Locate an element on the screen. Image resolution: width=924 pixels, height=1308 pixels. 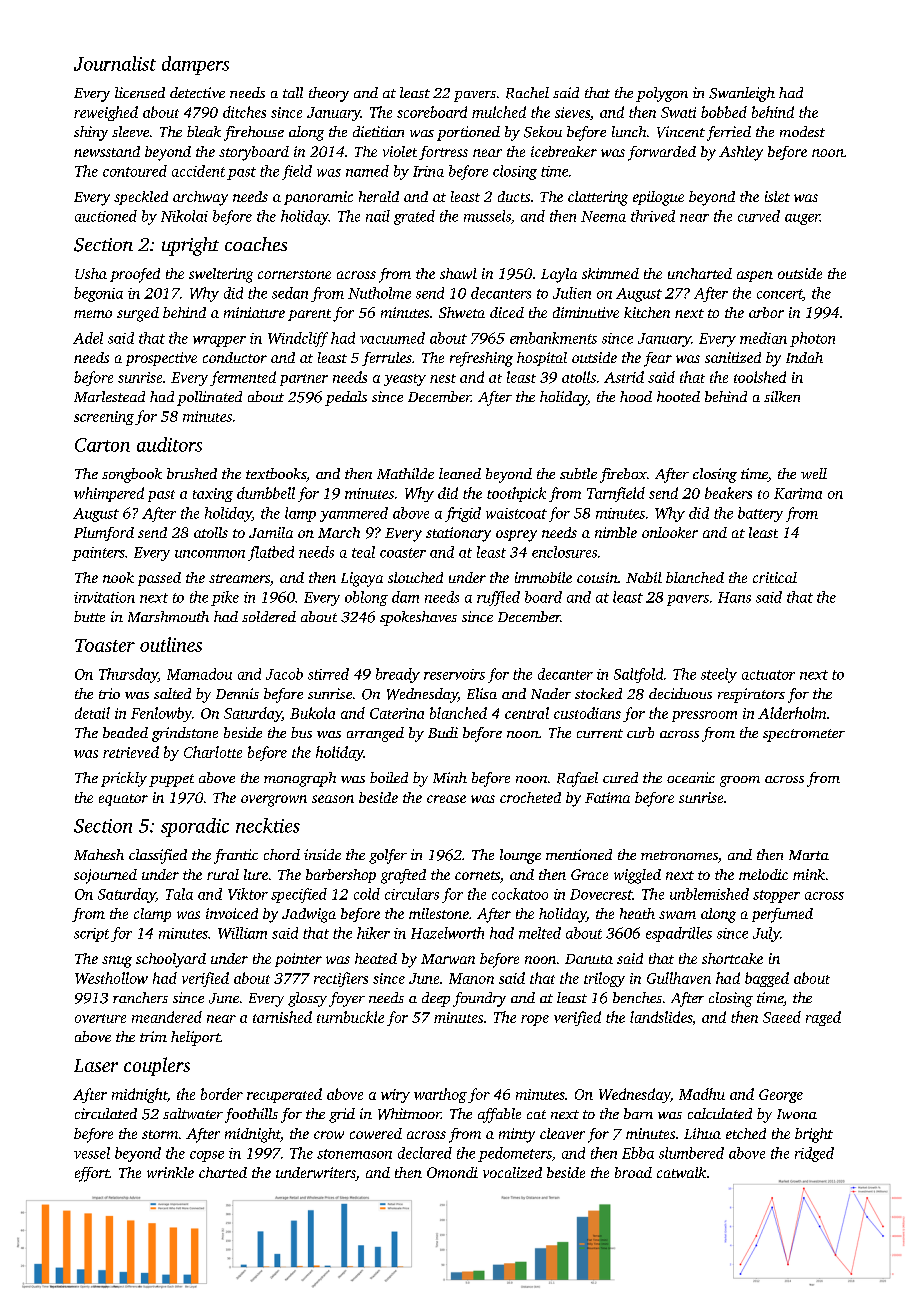
dampers is located at coordinates (195, 65).
